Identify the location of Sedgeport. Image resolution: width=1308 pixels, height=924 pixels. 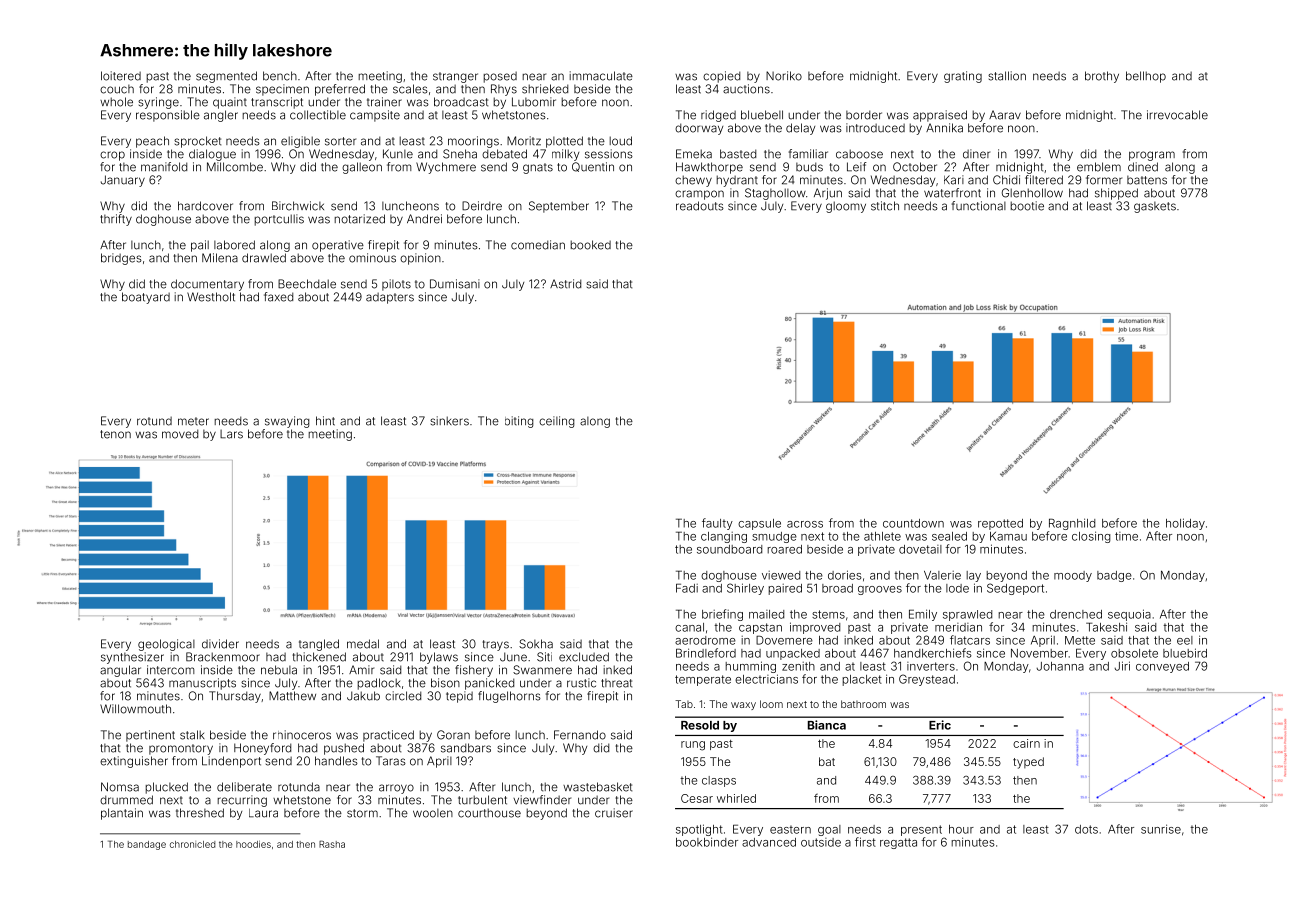
(1015, 589).
